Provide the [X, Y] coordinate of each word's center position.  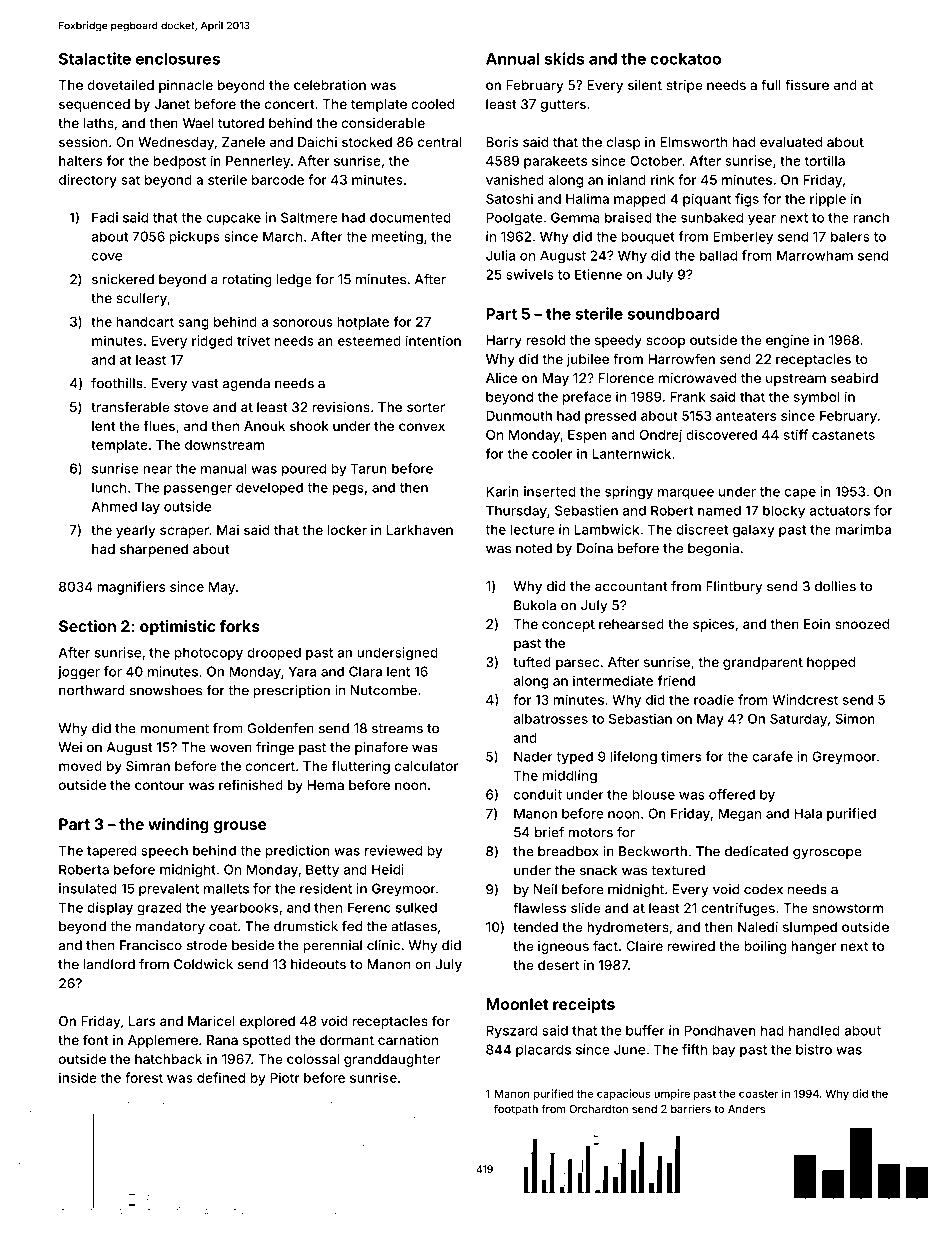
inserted [550, 491]
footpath [516, 1109]
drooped [274, 654]
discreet [702, 529]
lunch [109, 487]
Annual [513, 59]
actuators [840, 511]
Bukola [535, 605]
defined [221, 1077]
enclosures [178, 59]
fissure [807, 84]
